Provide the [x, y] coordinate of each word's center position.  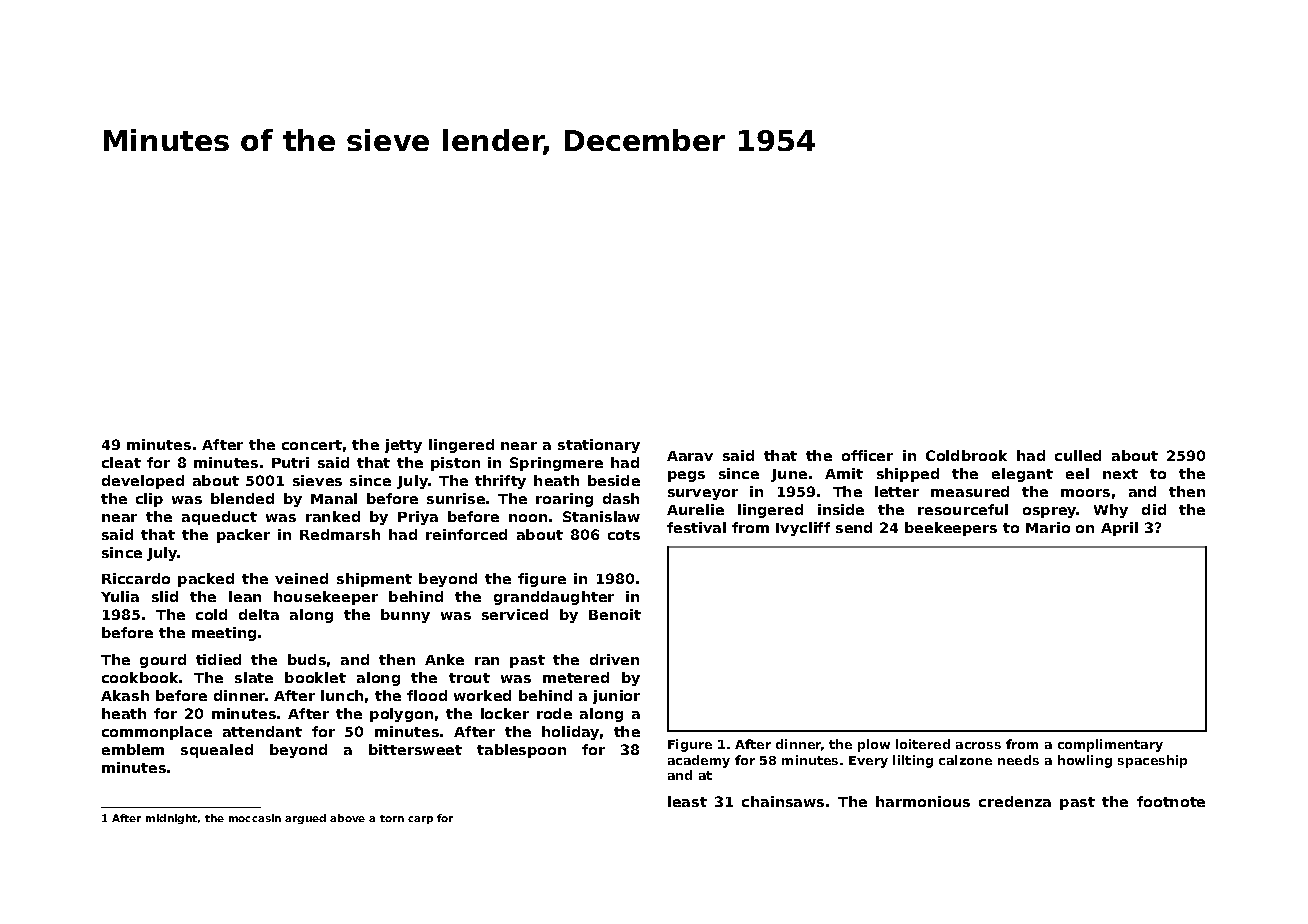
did [1154, 509]
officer [867, 455]
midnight [171, 819]
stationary [599, 446]
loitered [923, 744]
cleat [121, 462]
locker [505, 713]
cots [624, 535]
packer [243, 536]
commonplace [157, 733]
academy [699, 761]
